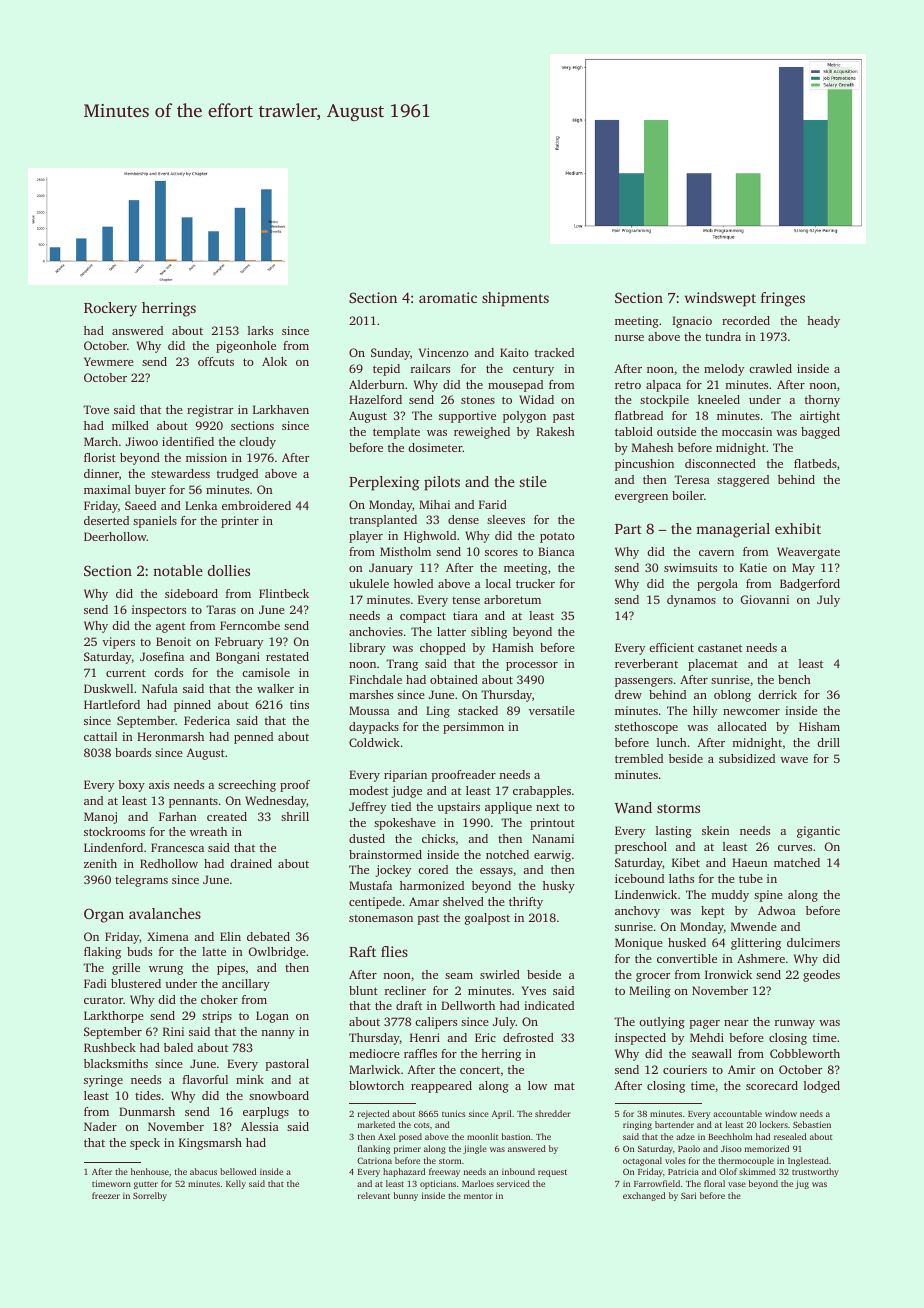 The image size is (924, 1308). What do you see at coordinates (107, 489) in the image?
I see `maximal` at bounding box center [107, 489].
